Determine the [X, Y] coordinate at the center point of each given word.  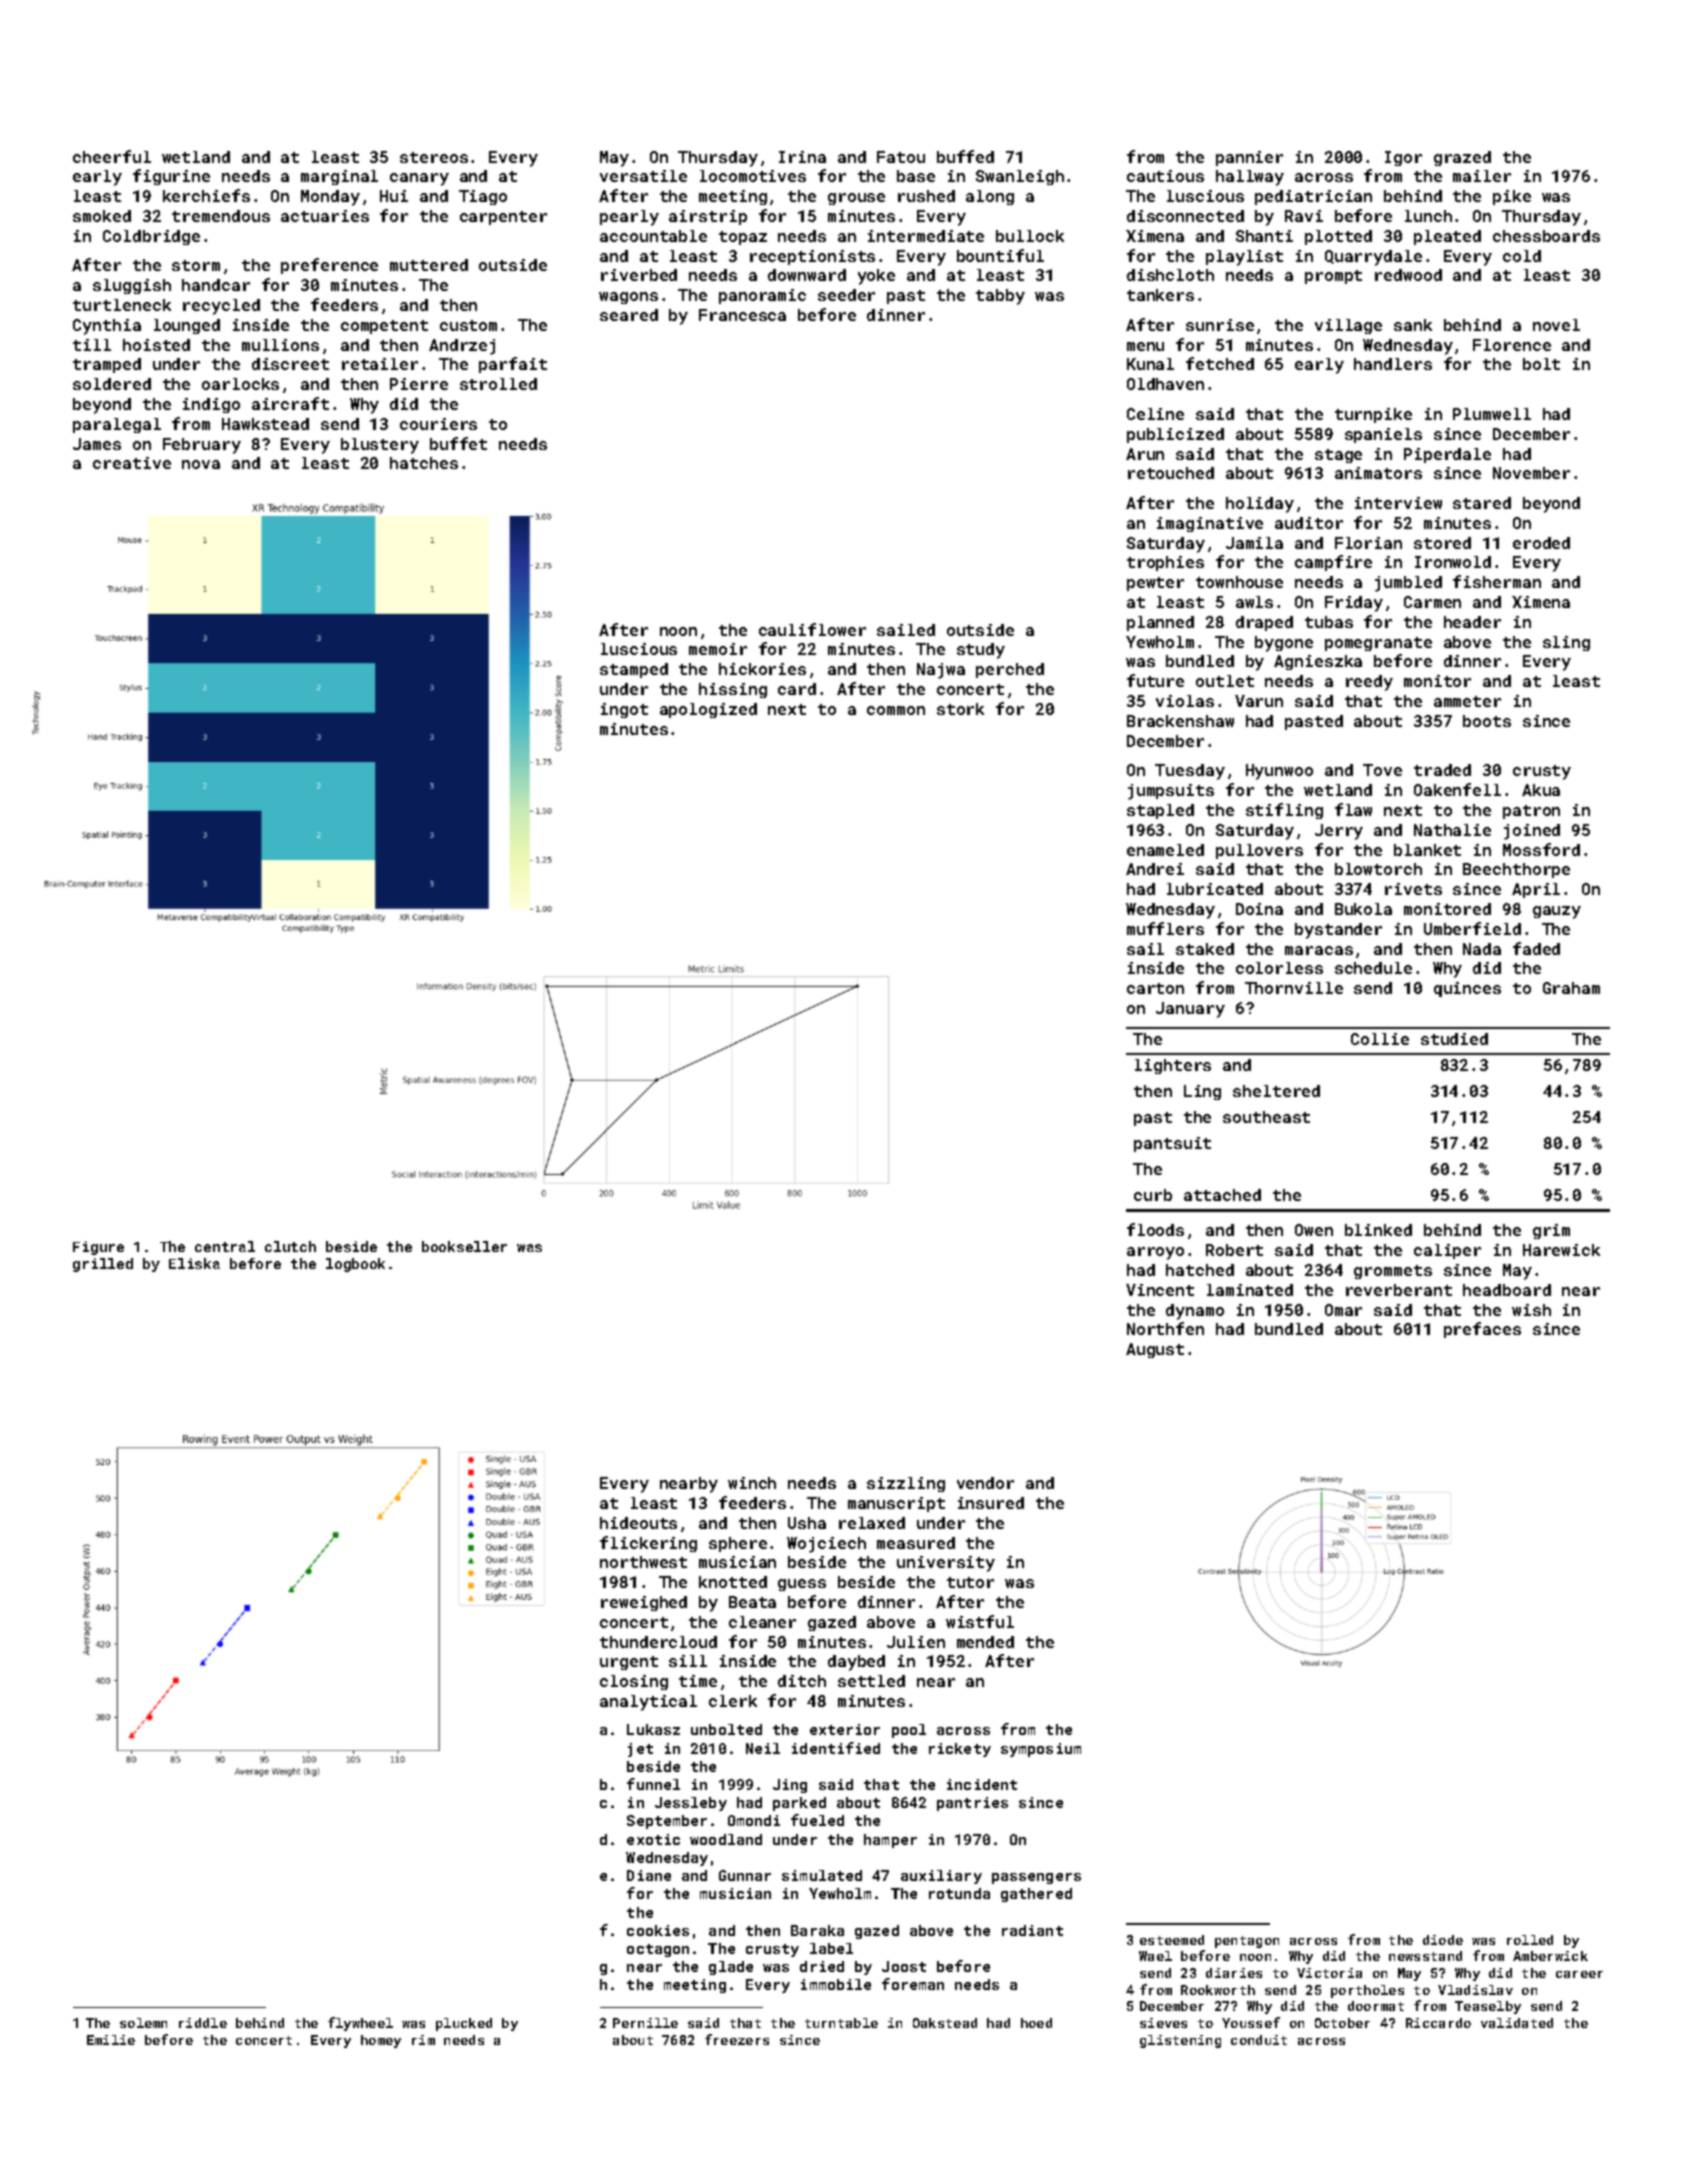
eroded [1541, 543]
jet [640, 1750]
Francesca [742, 315]
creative [132, 463]
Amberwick [1550, 1956]
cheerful [112, 156]
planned [1160, 623]
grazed [1462, 158]
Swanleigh [1020, 177]
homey [381, 2041]
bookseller [464, 1246]
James [97, 444]
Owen [1314, 1230]
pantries [972, 1804]
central [225, 1246]
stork [960, 709]
